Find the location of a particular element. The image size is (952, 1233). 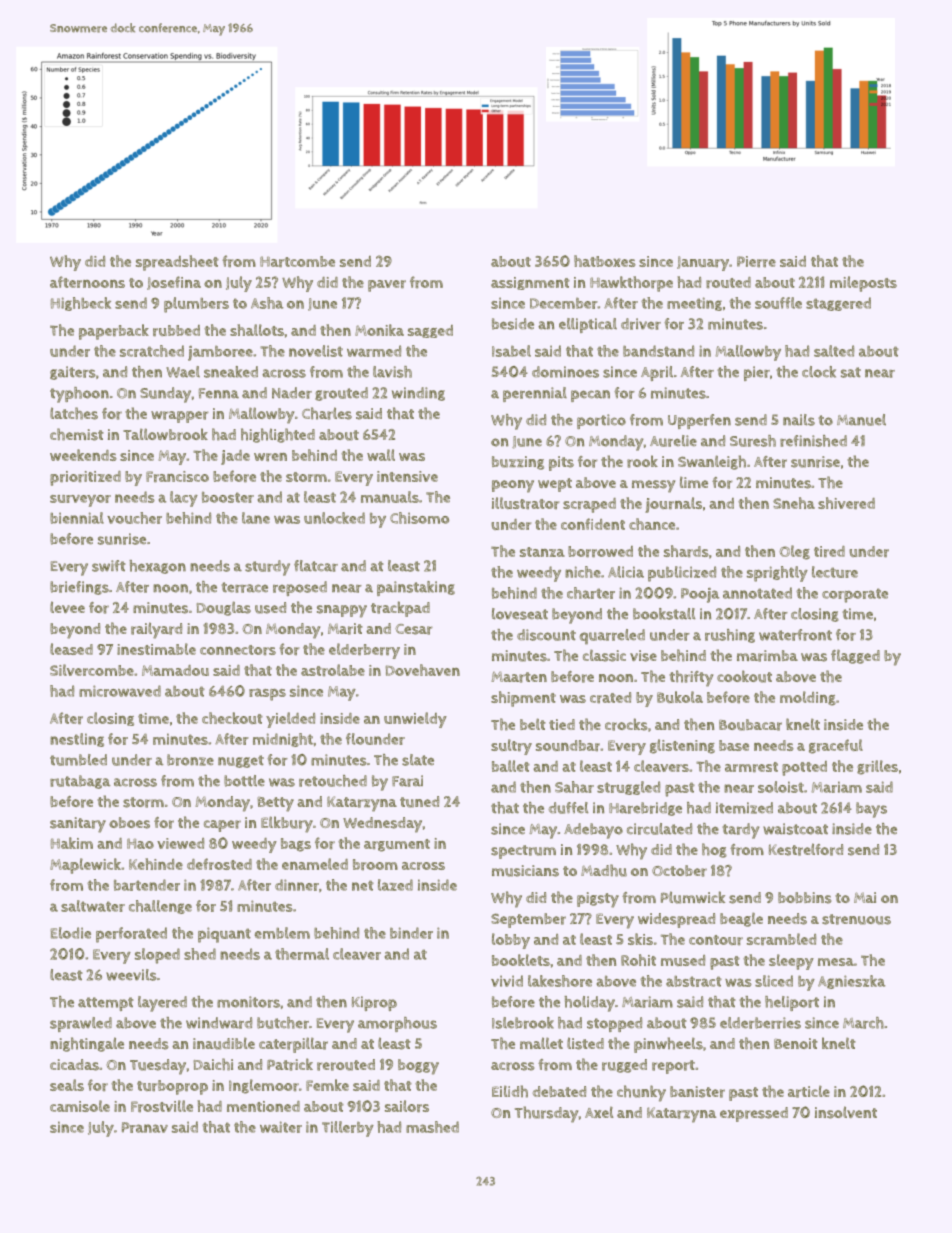

mileposts is located at coordinates (863, 284).
